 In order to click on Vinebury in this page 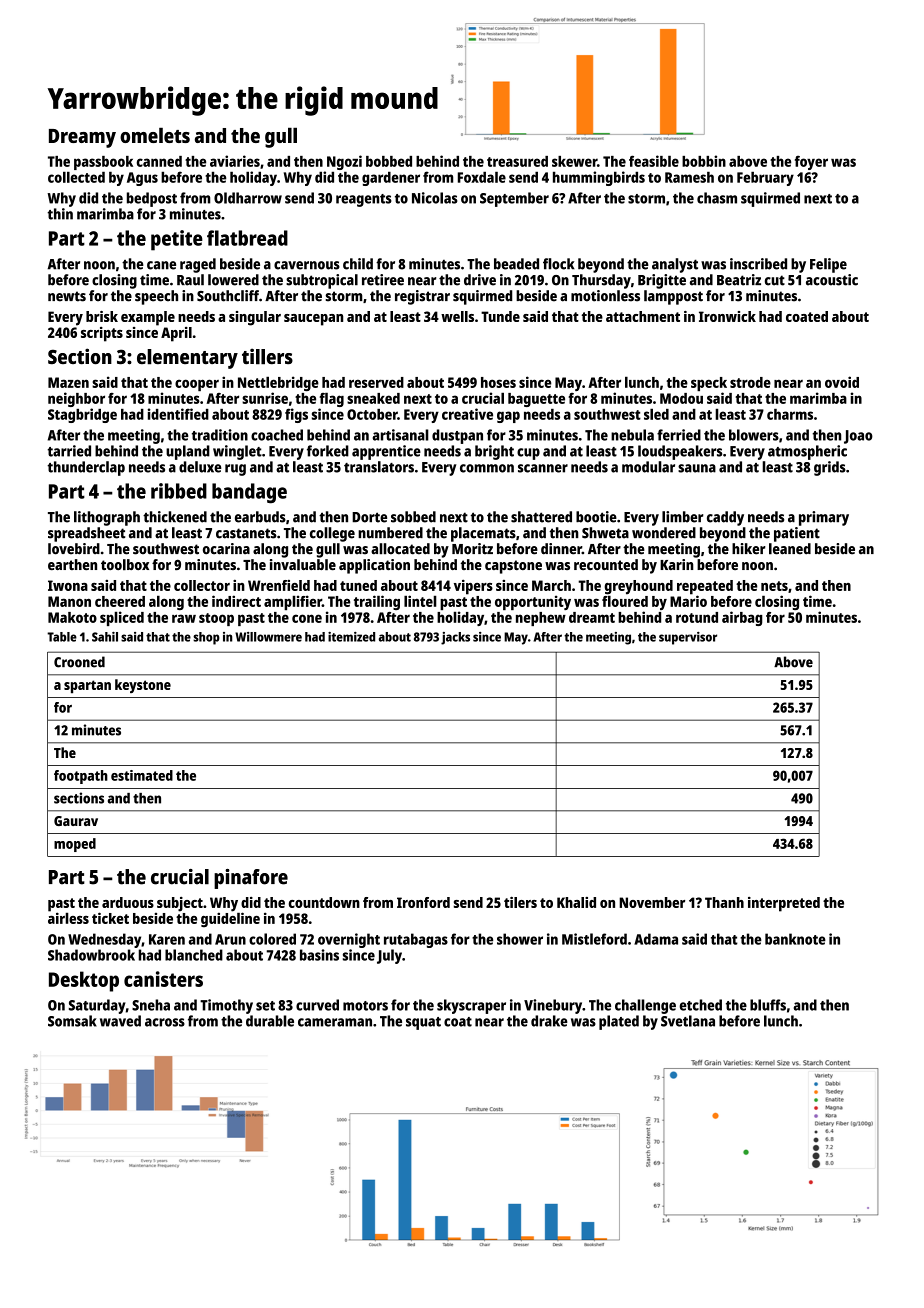, I will do `click(553, 1006)`.
